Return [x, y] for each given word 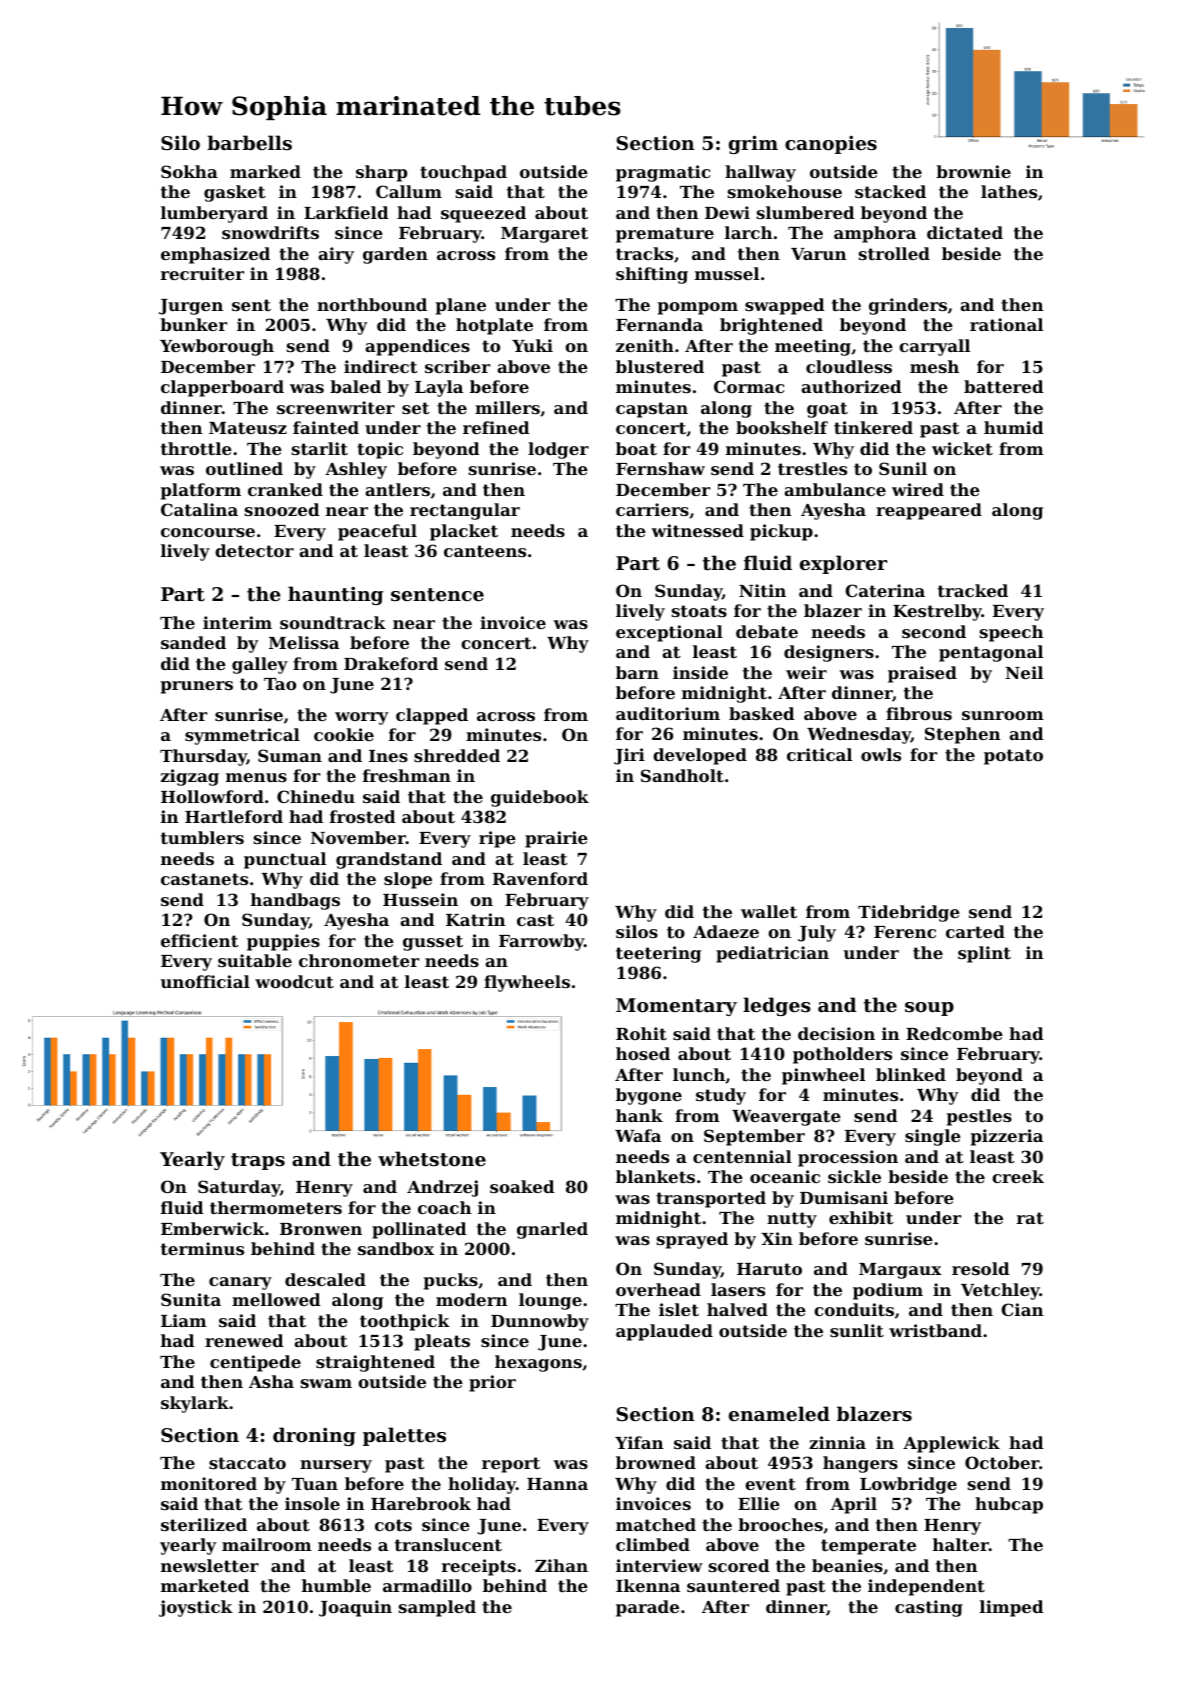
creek [1018, 1176]
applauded [664, 1332]
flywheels [527, 983]
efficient [200, 940]
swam [326, 1383]
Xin [777, 1238]
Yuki [532, 345]
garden [395, 255]
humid [1014, 427]
